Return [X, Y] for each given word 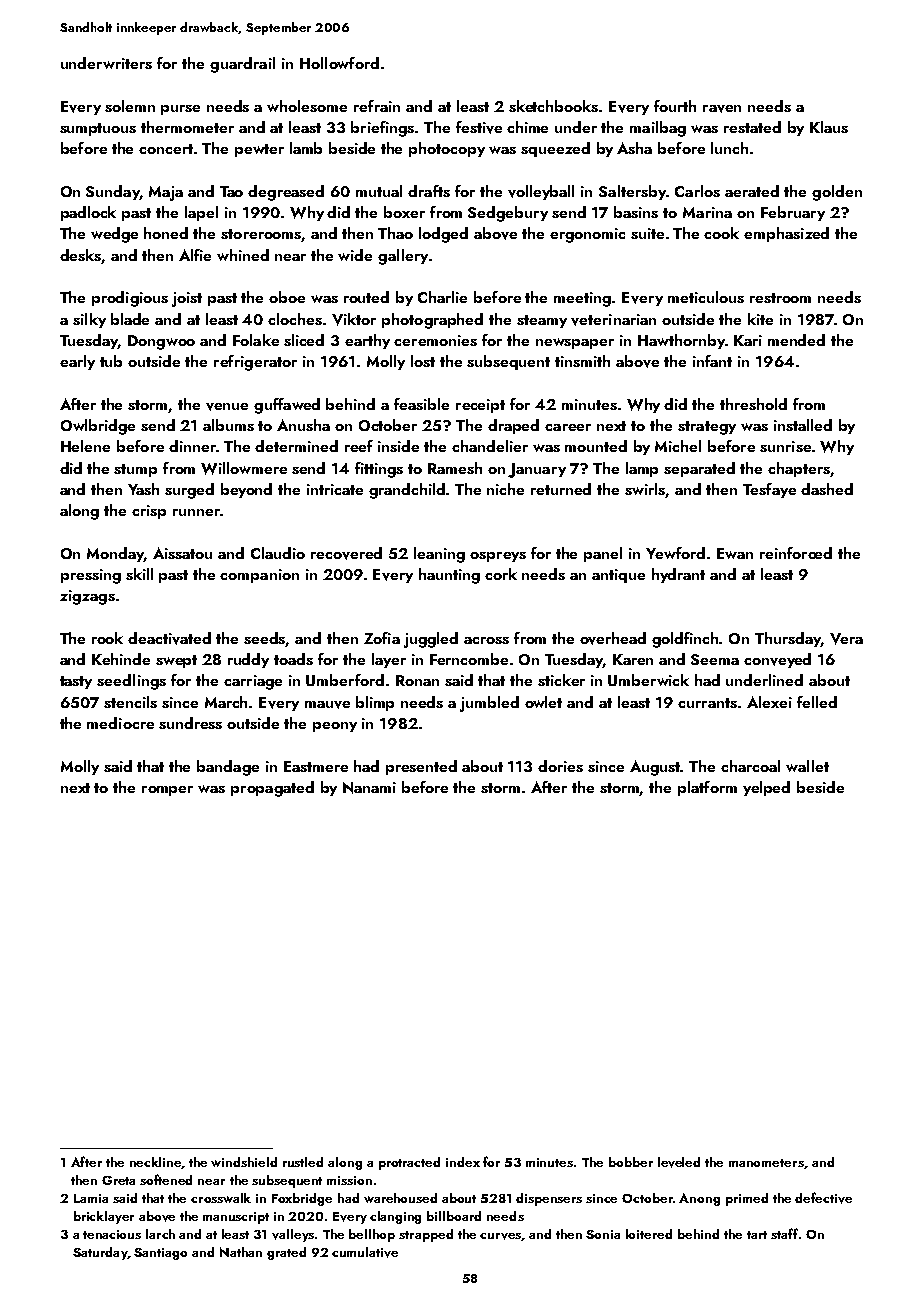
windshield [244, 1162]
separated [699, 469]
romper [167, 791]
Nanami [369, 788]
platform [707, 788]
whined [243, 255]
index [463, 1162]
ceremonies [435, 340]
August [655, 768]
